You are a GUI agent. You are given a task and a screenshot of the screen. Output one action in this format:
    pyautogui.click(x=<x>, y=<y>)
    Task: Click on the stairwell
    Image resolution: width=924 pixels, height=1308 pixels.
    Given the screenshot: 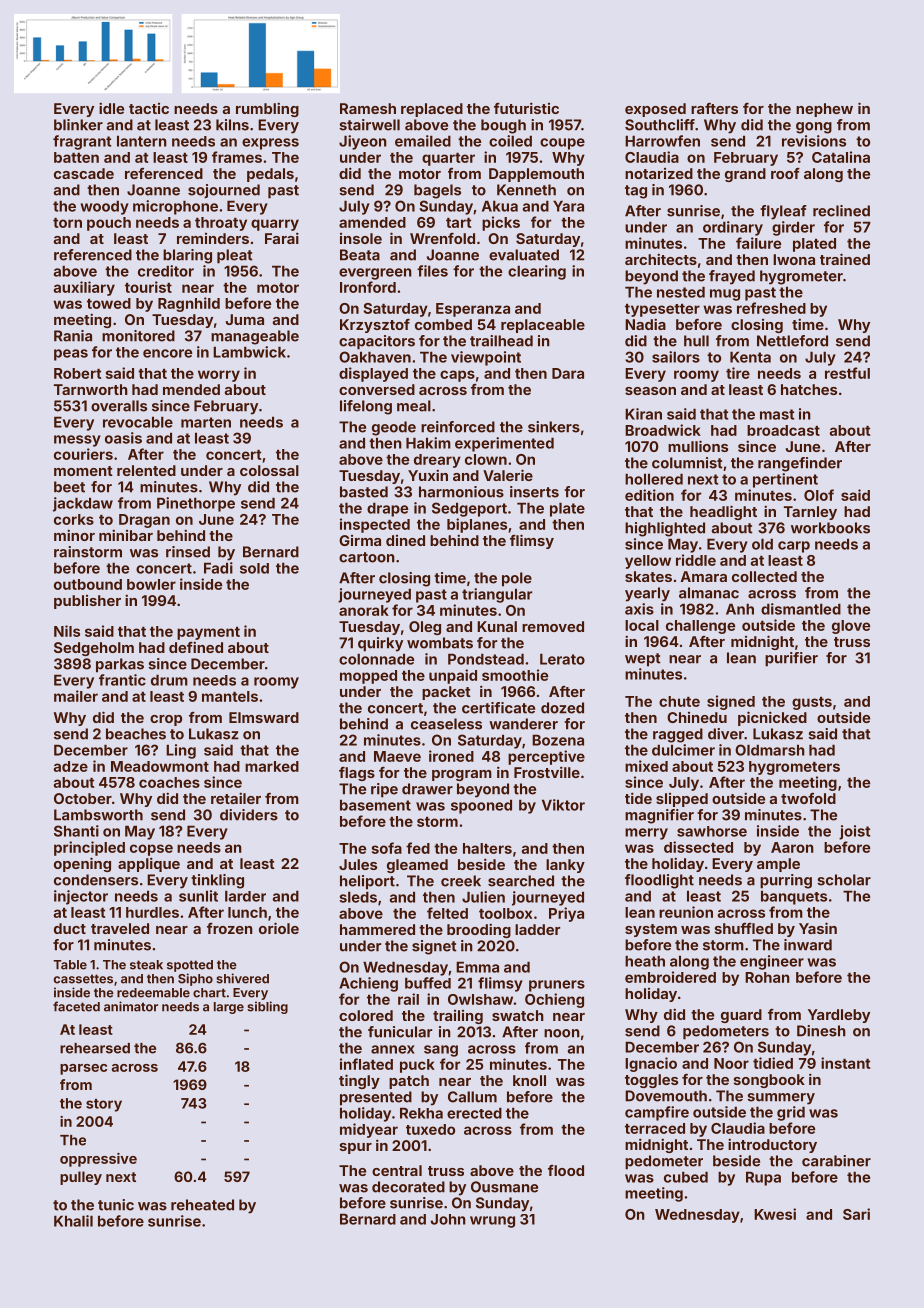 What is the action you would take?
    pyautogui.click(x=369, y=125)
